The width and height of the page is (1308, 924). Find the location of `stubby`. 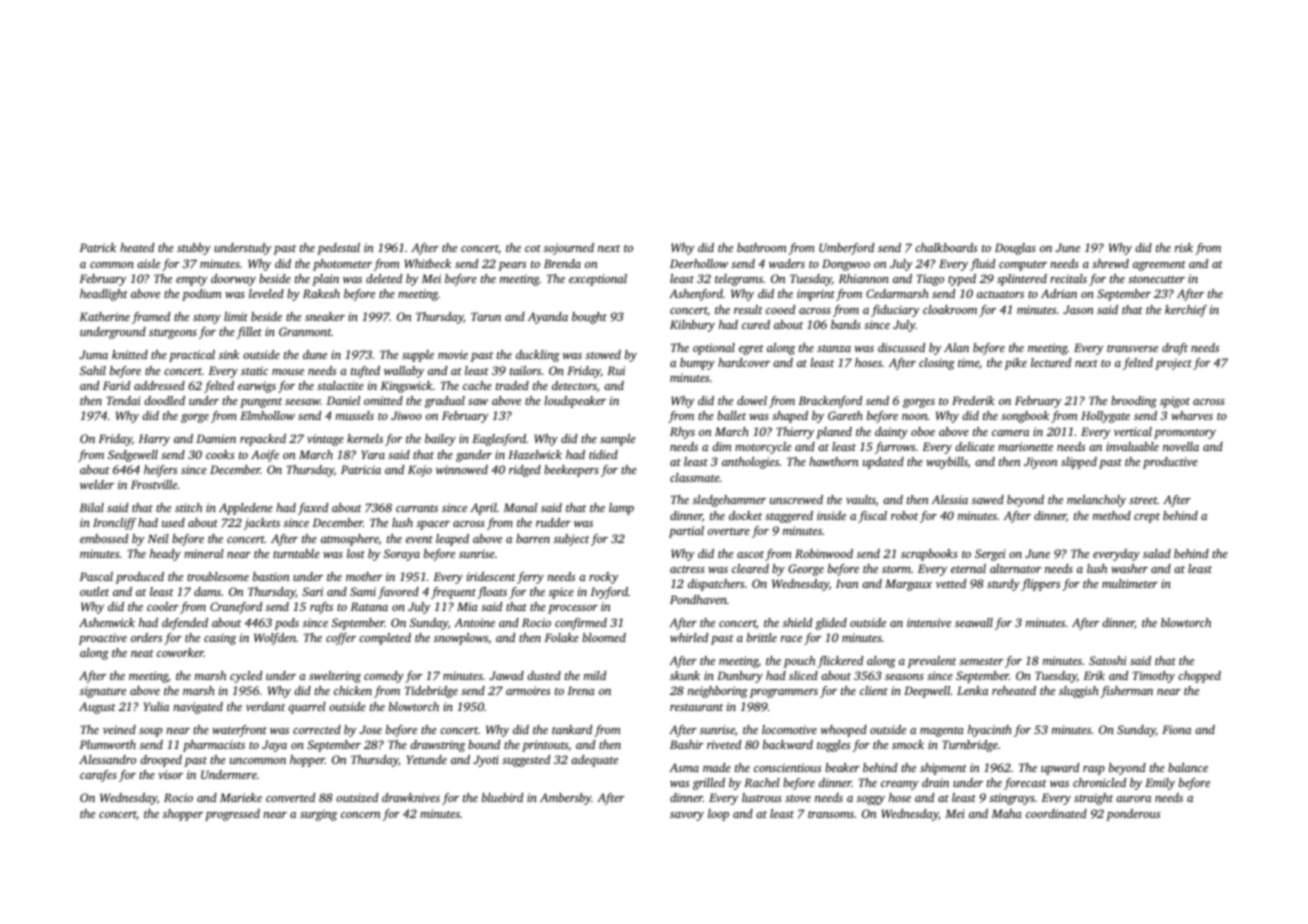

stubby is located at coordinates (194, 249).
